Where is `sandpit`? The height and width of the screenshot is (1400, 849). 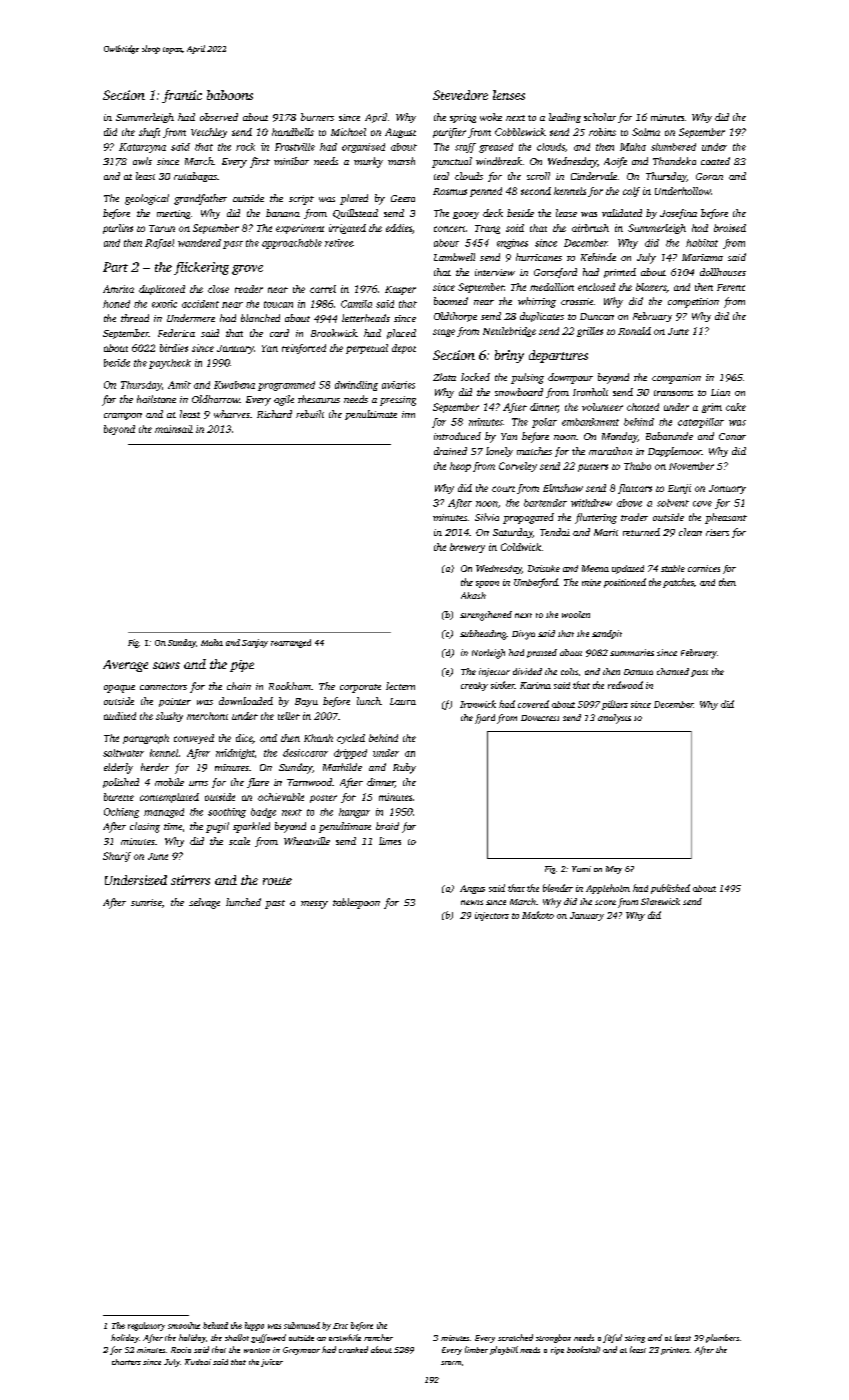 sandpit is located at coordinates (607, 634).
